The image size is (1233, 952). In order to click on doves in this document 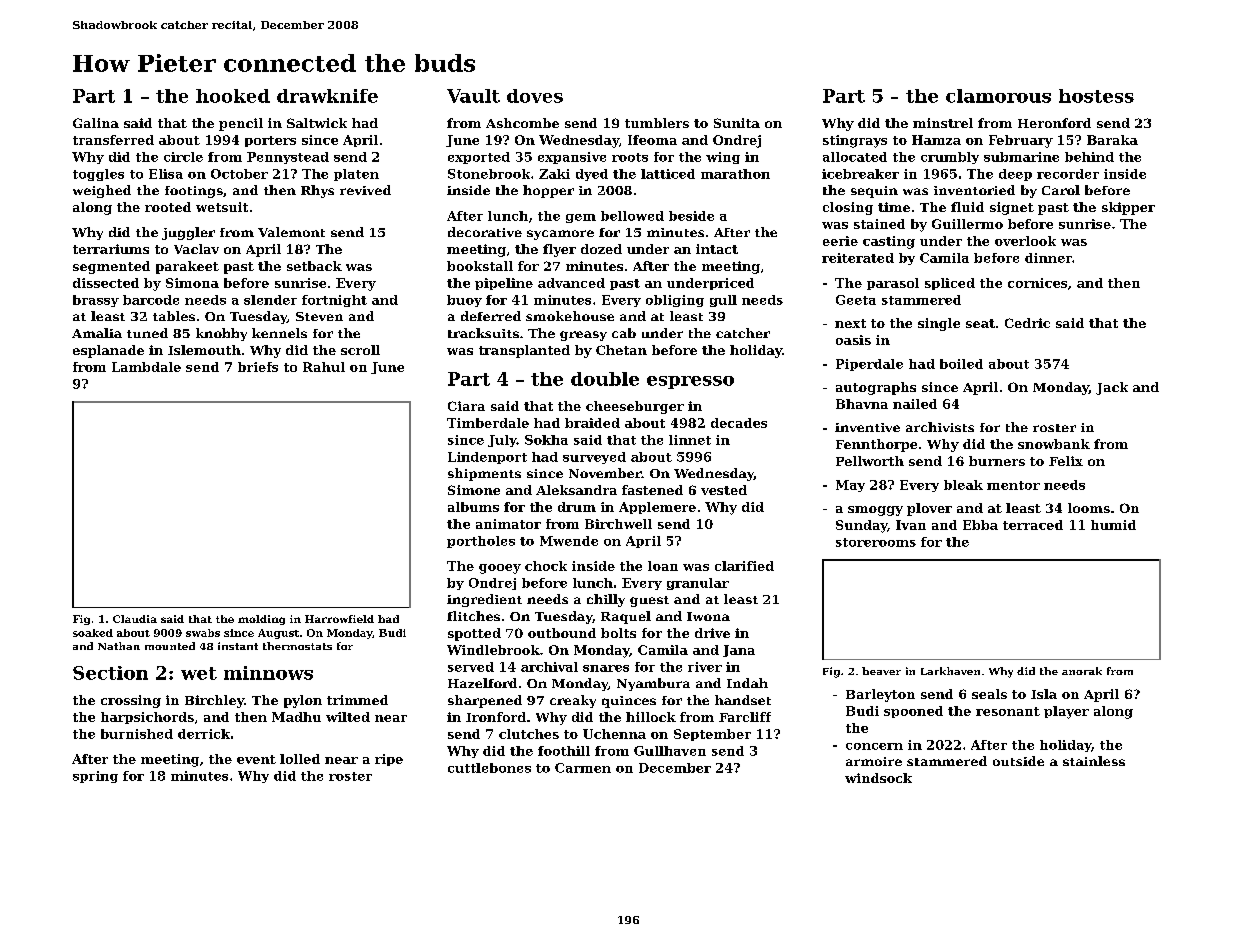, I will do `click(535, 96)`.
